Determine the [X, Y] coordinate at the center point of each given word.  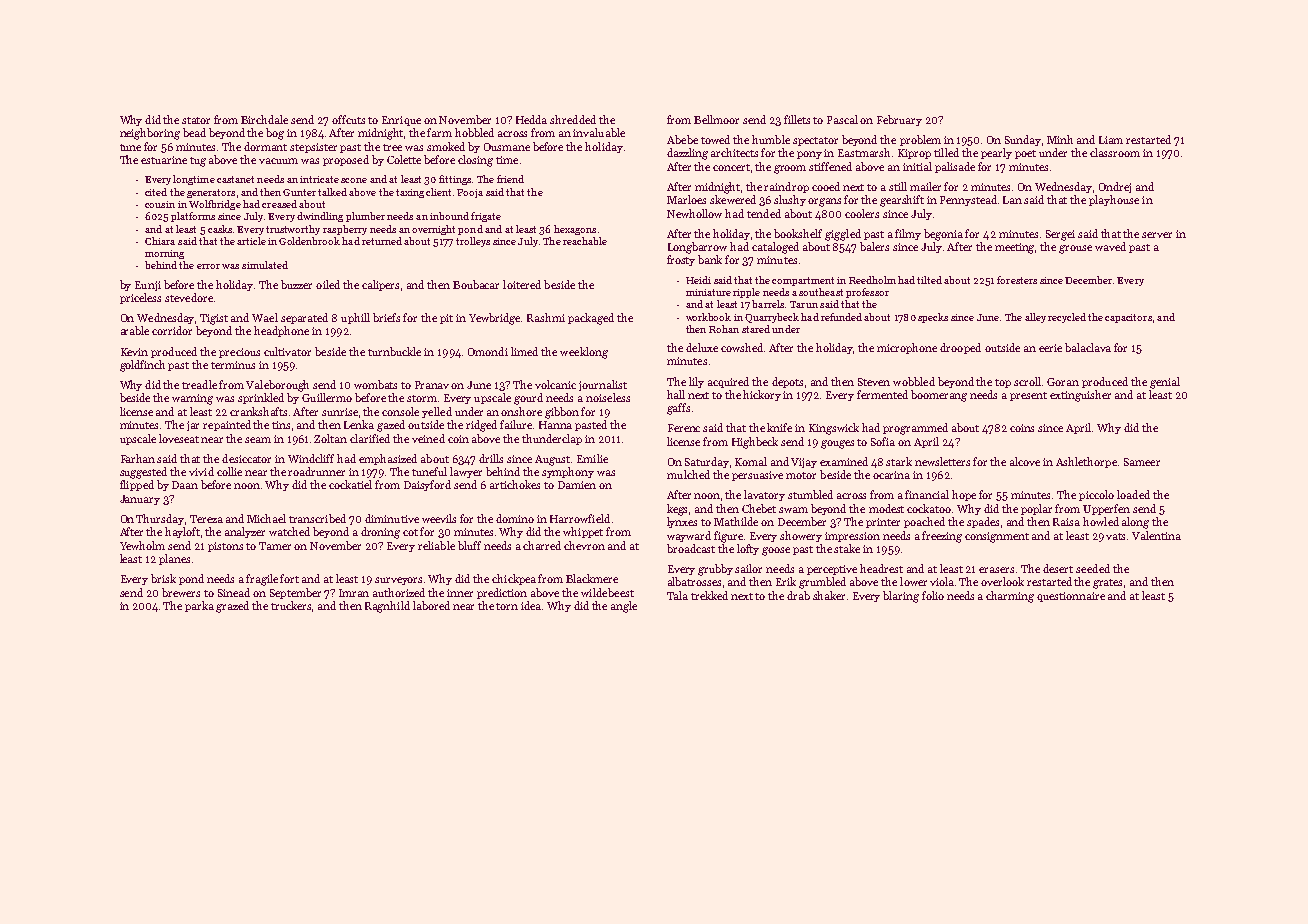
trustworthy [293, 230]
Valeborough [277, 386]
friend [510, 179]
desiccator [246, 458]
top [1003, 383]
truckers [292, 606]
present [1028, 396]
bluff [469, 545]
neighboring [150, 134]
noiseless [608, 397]
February [899, 120]
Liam [1111, 140]
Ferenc [684, 428]
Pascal [842, 119]
